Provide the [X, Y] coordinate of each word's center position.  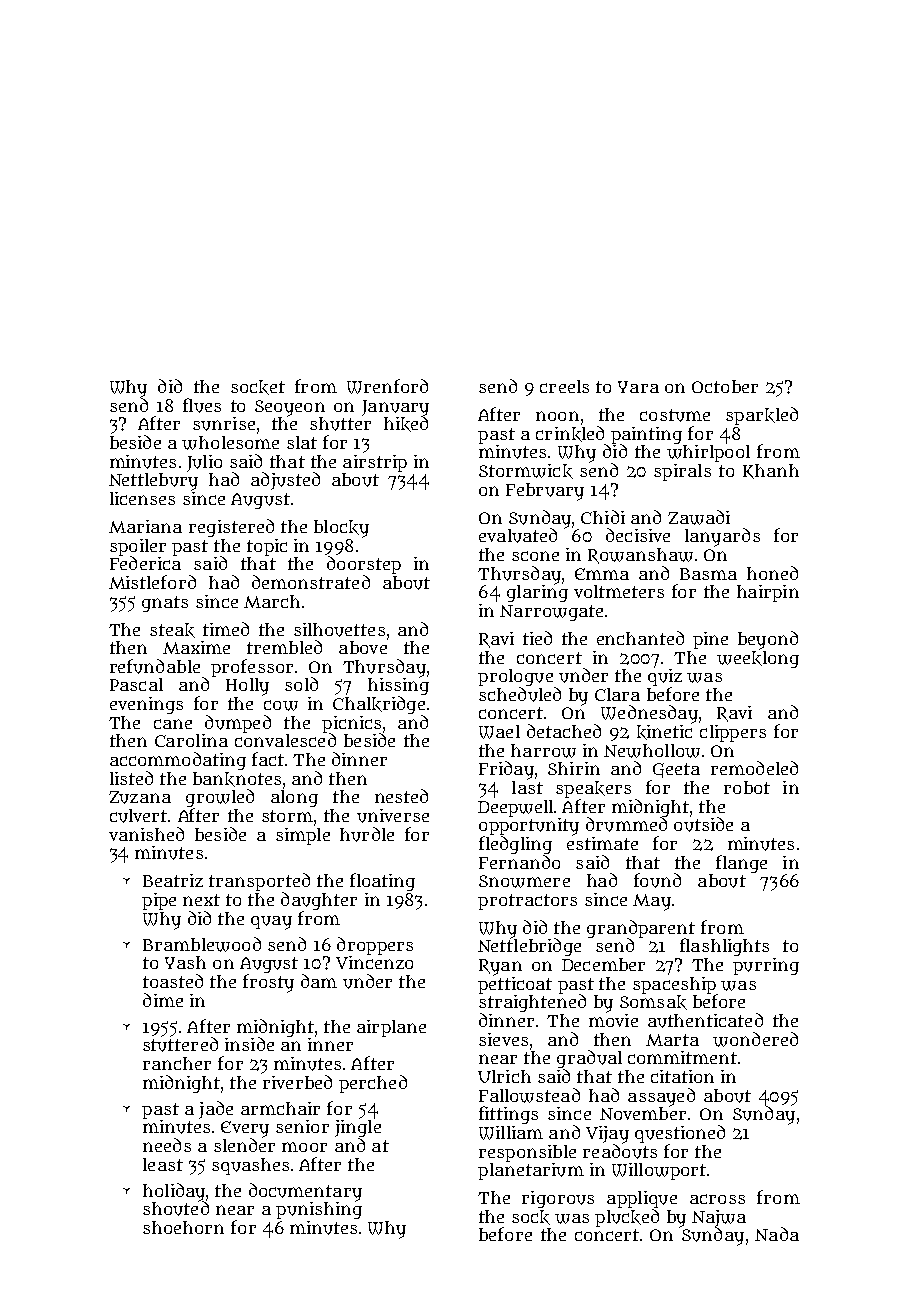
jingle [358, 1128]
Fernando [519, 862]
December [603, 964]
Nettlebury [153, 482]
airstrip [375, 463]
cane [173, 724]
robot [747, 787]
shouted [176, 1208]
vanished [146, 834]
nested [401, 796]
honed [772, 573]
